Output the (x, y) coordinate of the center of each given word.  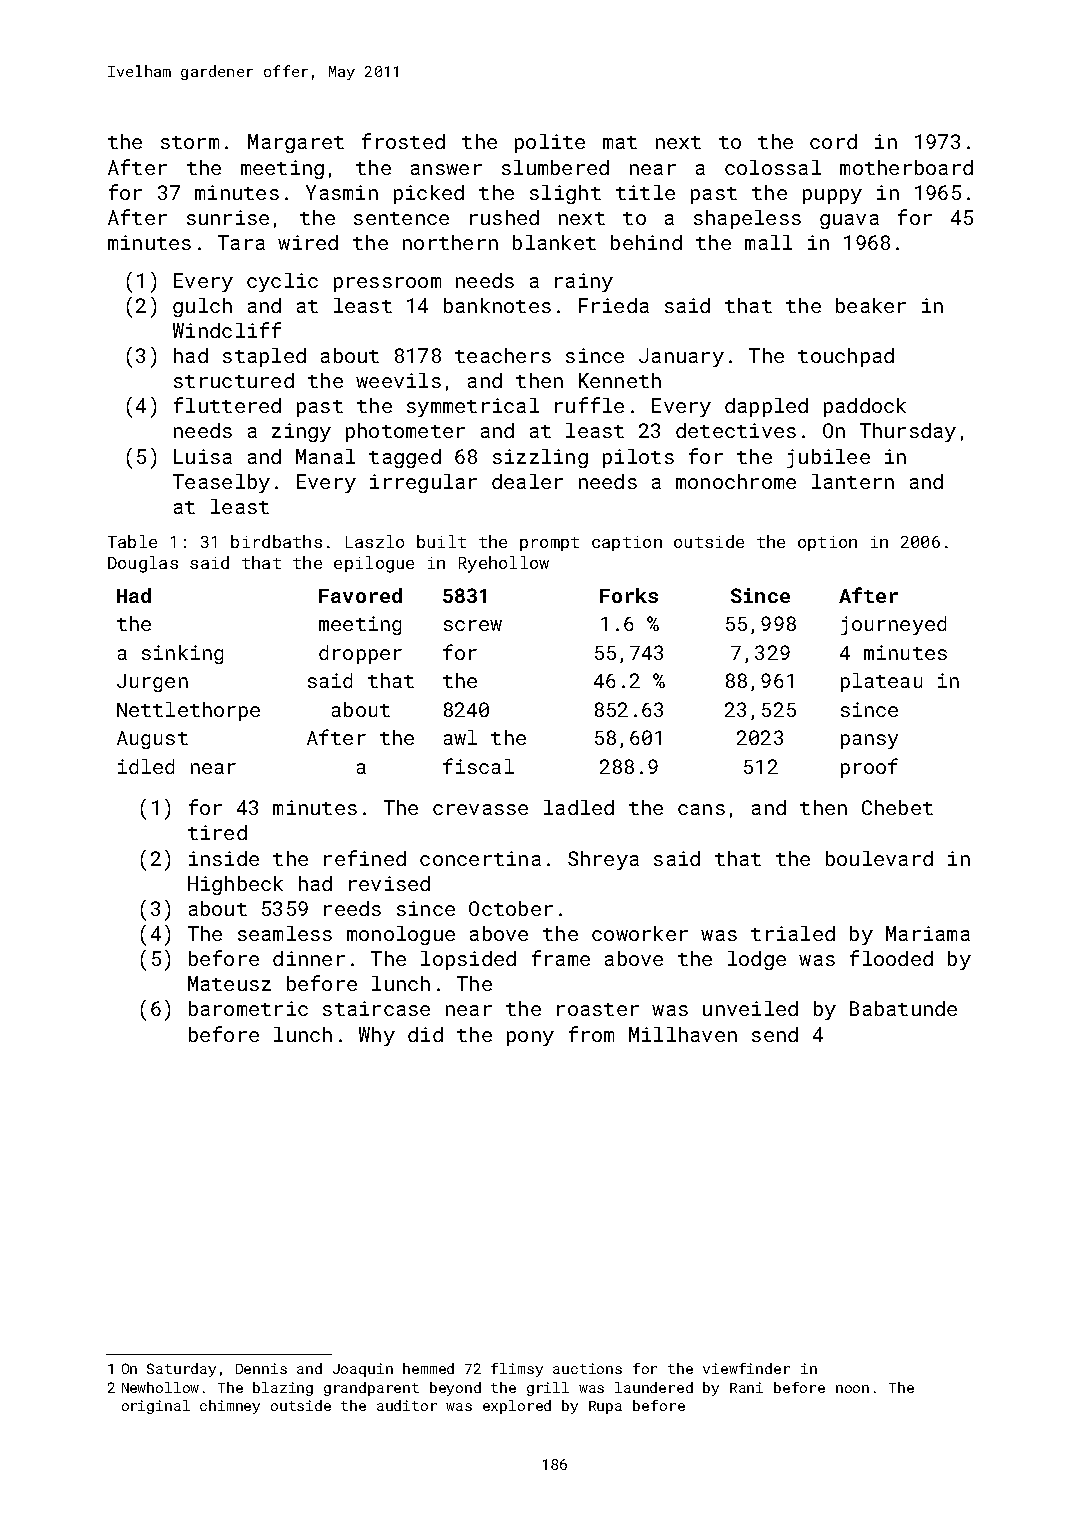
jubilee (828, 458)
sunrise (228, 217)
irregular (423, 483)
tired (217, 832)
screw (473, 625)
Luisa (203, 456)
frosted (403, 141)
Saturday (181, 1370)
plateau (881, 682)
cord (833, 141)
